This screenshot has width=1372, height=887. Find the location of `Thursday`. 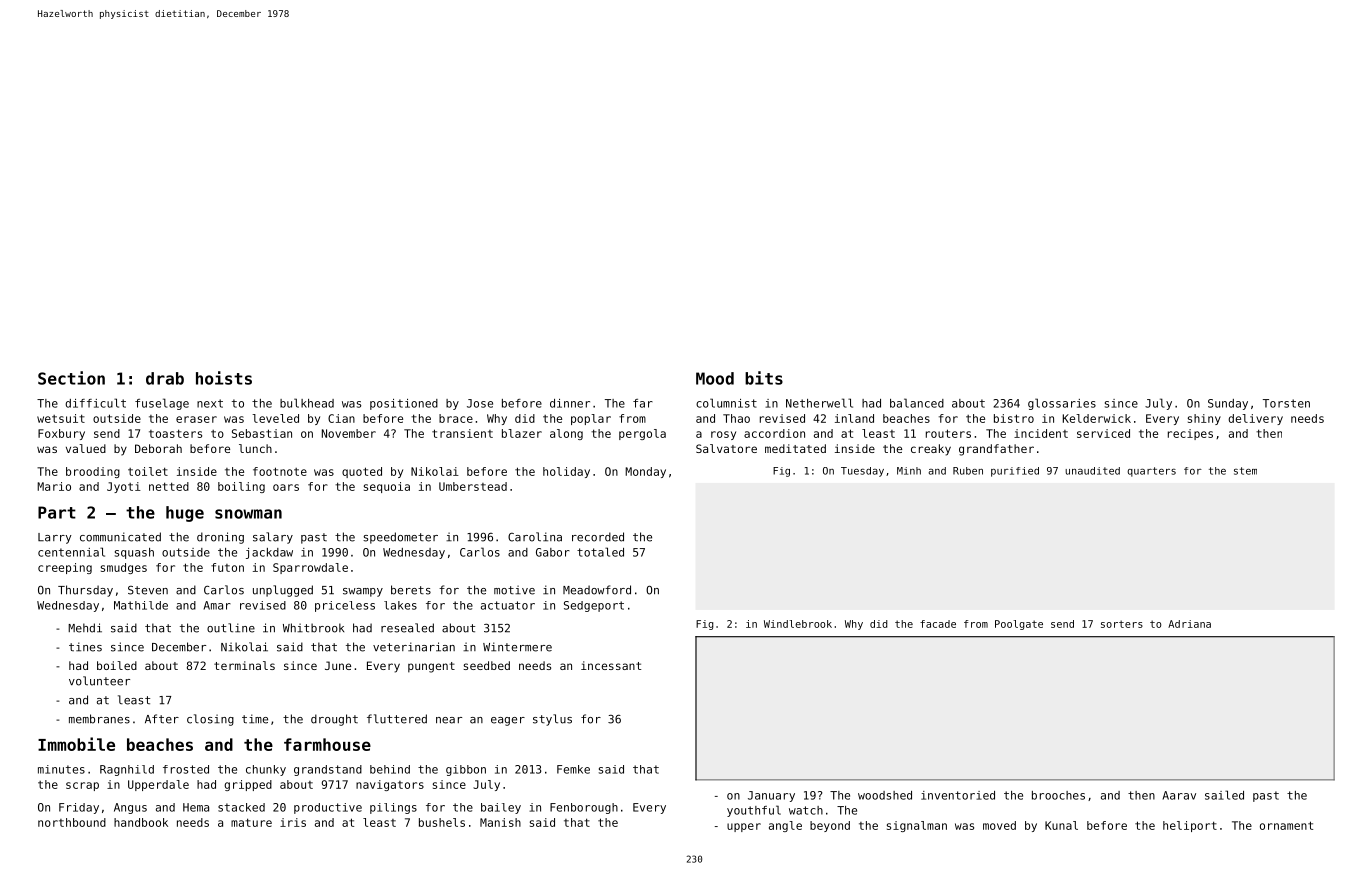

Thursday is located at coordinates (85, 591).
